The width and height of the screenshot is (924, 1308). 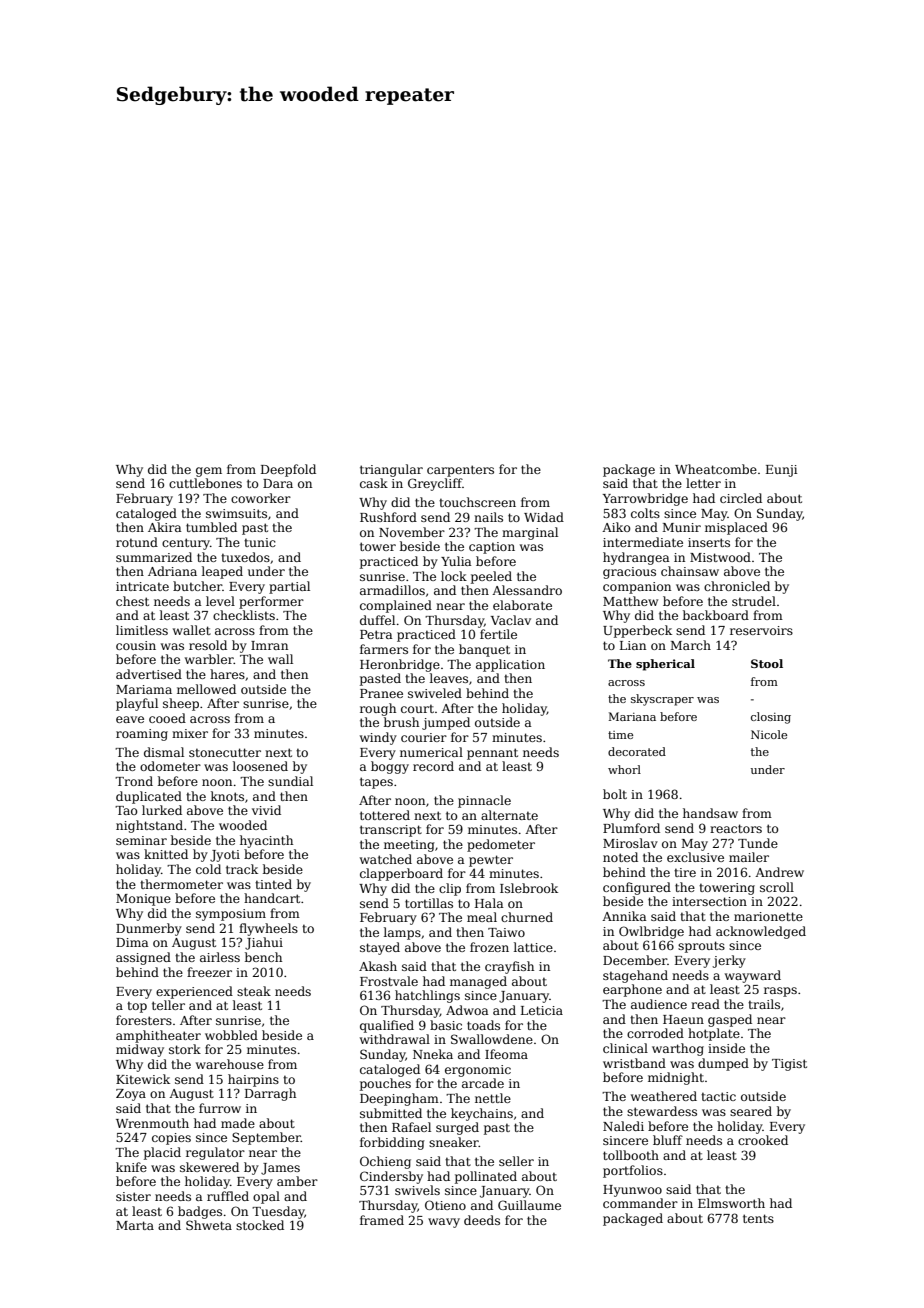 I want to click on Miroslav, so click(x=630, y=843).
